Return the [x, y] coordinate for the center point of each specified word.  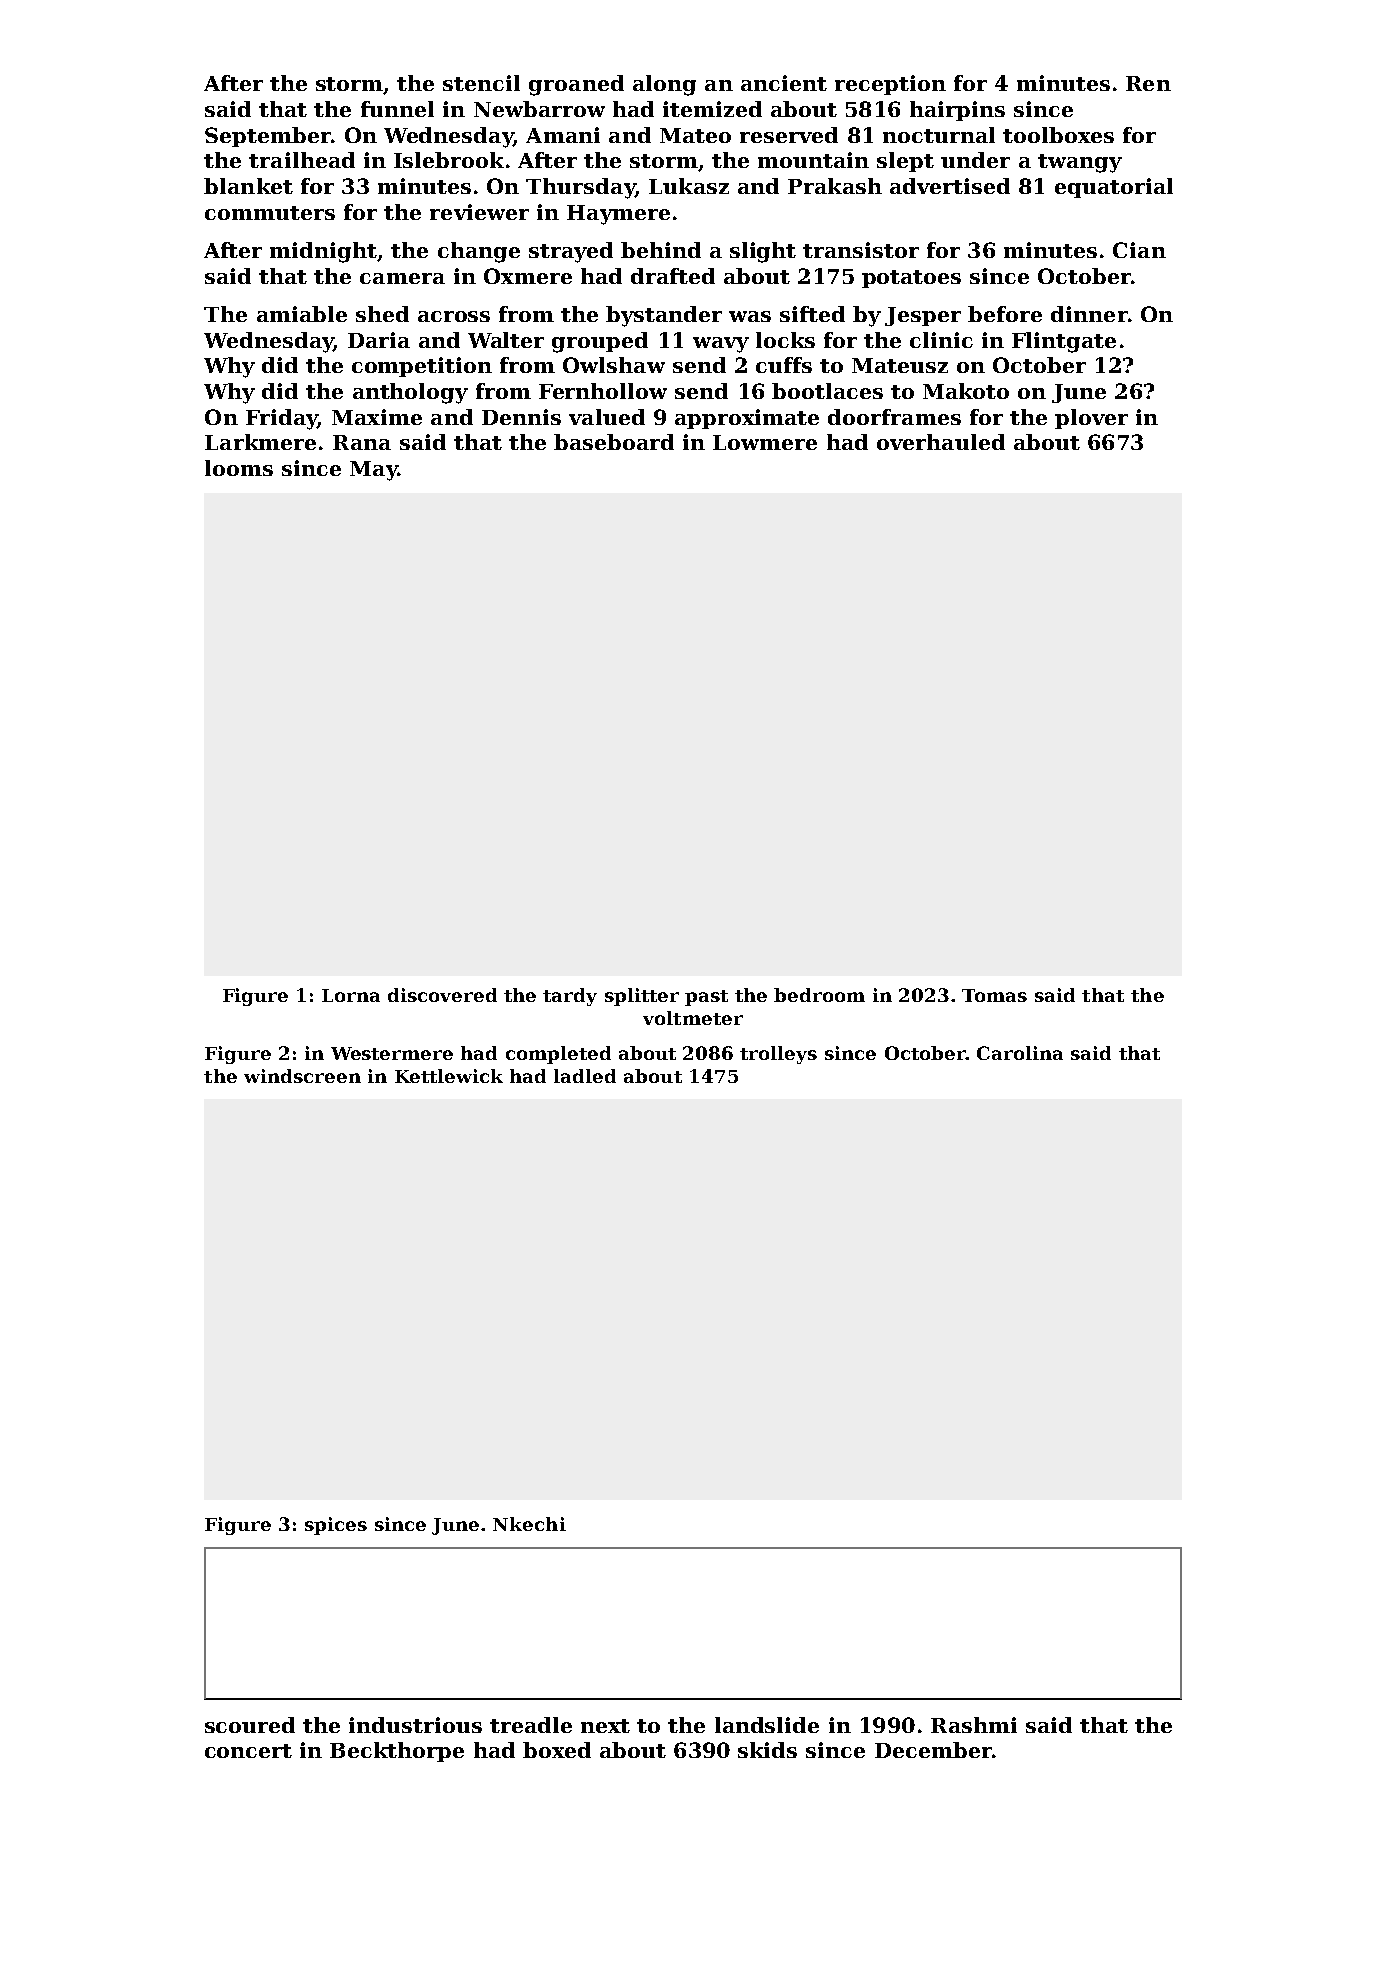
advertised [950, 186]
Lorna [351, 995]
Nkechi [529, 1524]
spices [336, 1526]
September [268, 137]
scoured [250, 1725]
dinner [1089, 314]
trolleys [778, 1055]
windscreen [302, 1076]
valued [607, 417]
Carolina [1020, 1053]
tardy [570, 997]
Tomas [994, 995]
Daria [379, 340]
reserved [789, 135]
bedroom [819, 995]
